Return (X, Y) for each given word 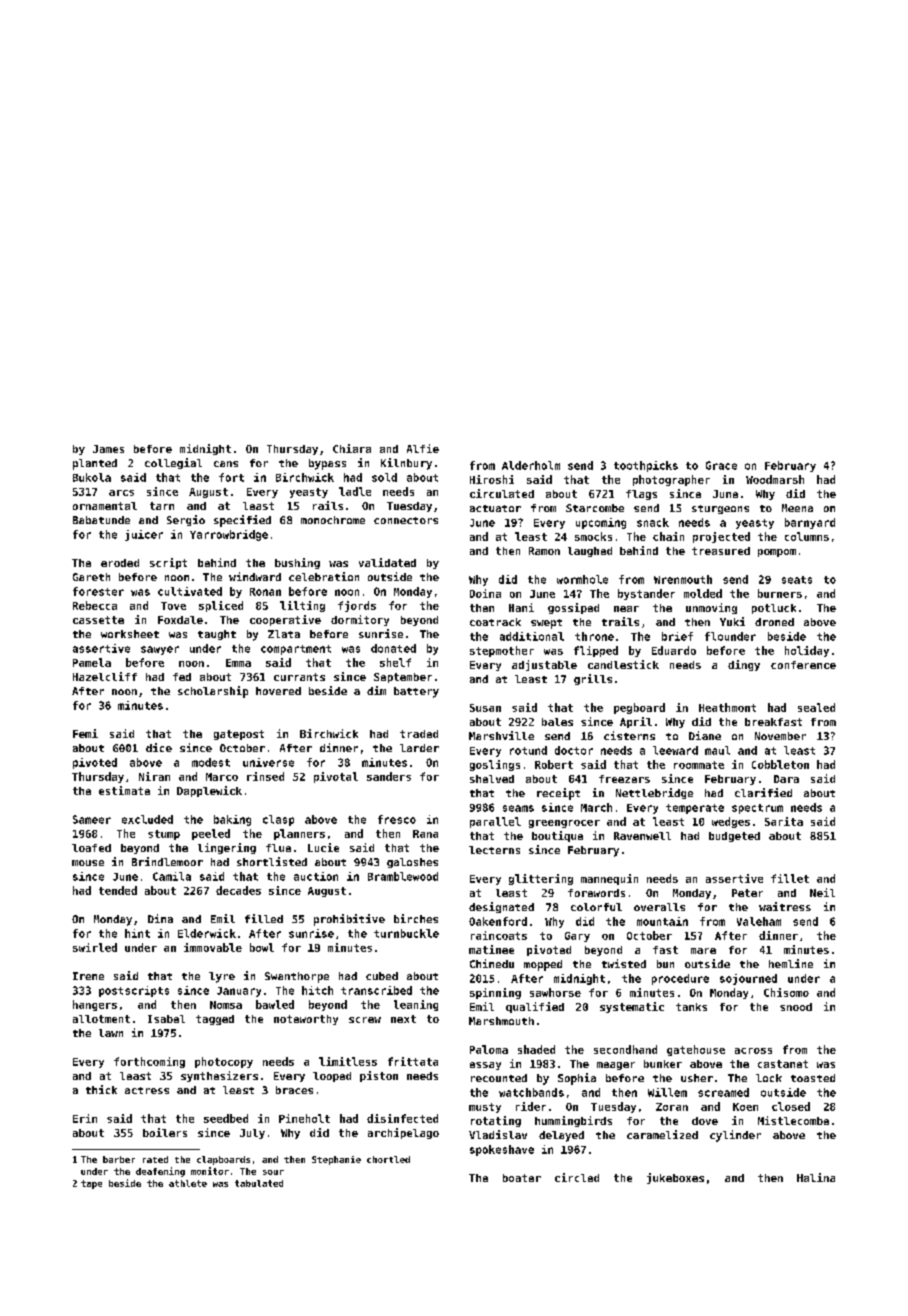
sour (273, 1172)
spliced (221, 606)
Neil (822, 892)
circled (577, 1177)
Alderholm (531, 465)
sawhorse (555, 992)
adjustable (544, 665)
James (108, 449)
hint (137, 933)
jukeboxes (675, 1178)
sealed (816, 707)
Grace (721, 465)
